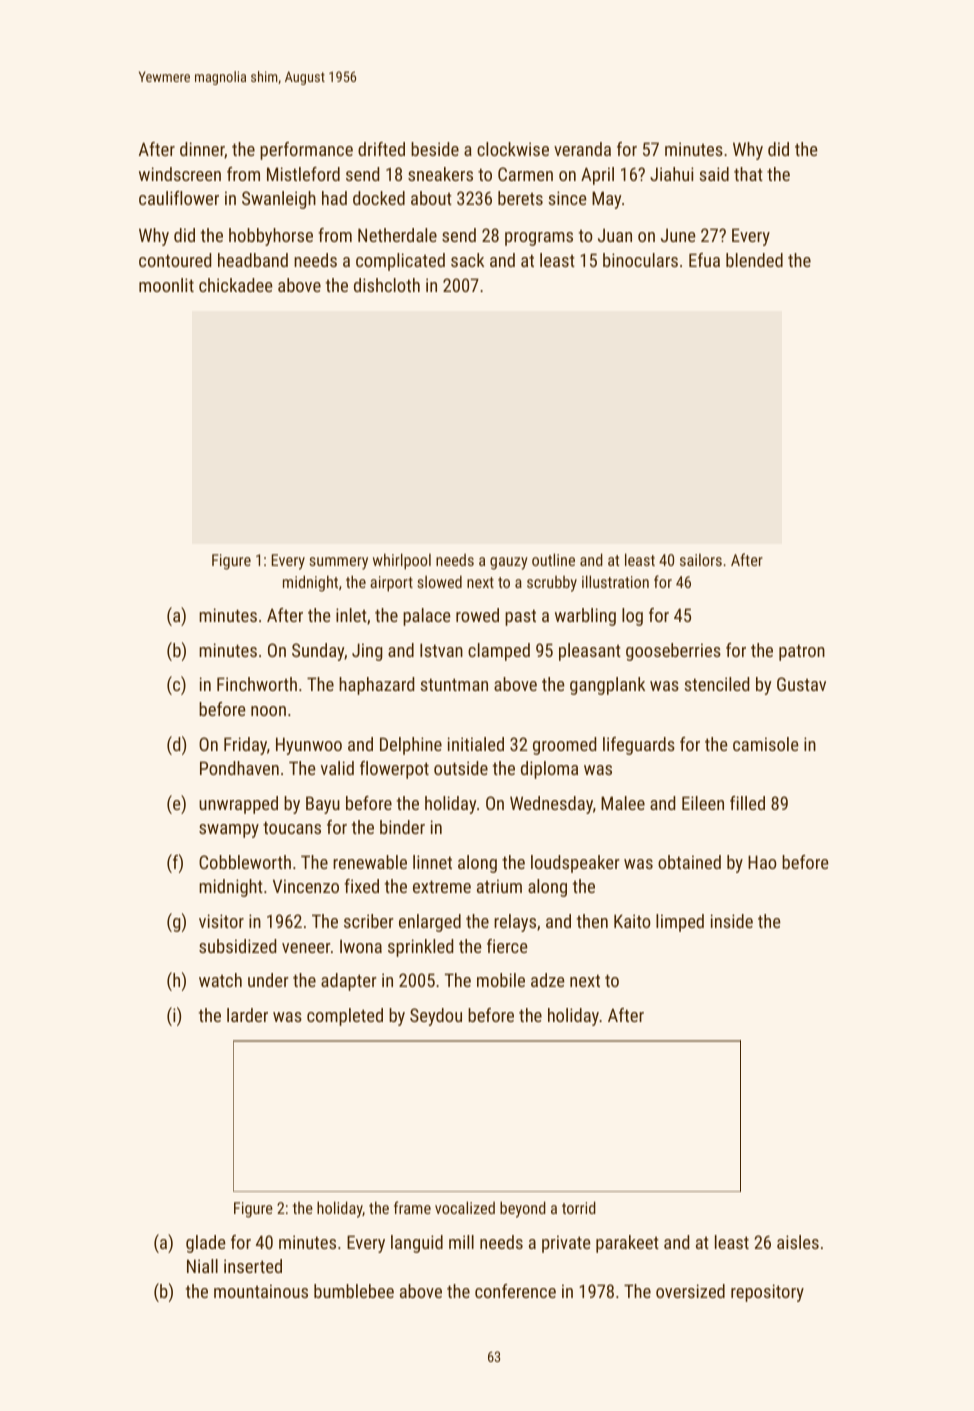  I want to click on limped, so click(680, 923).
